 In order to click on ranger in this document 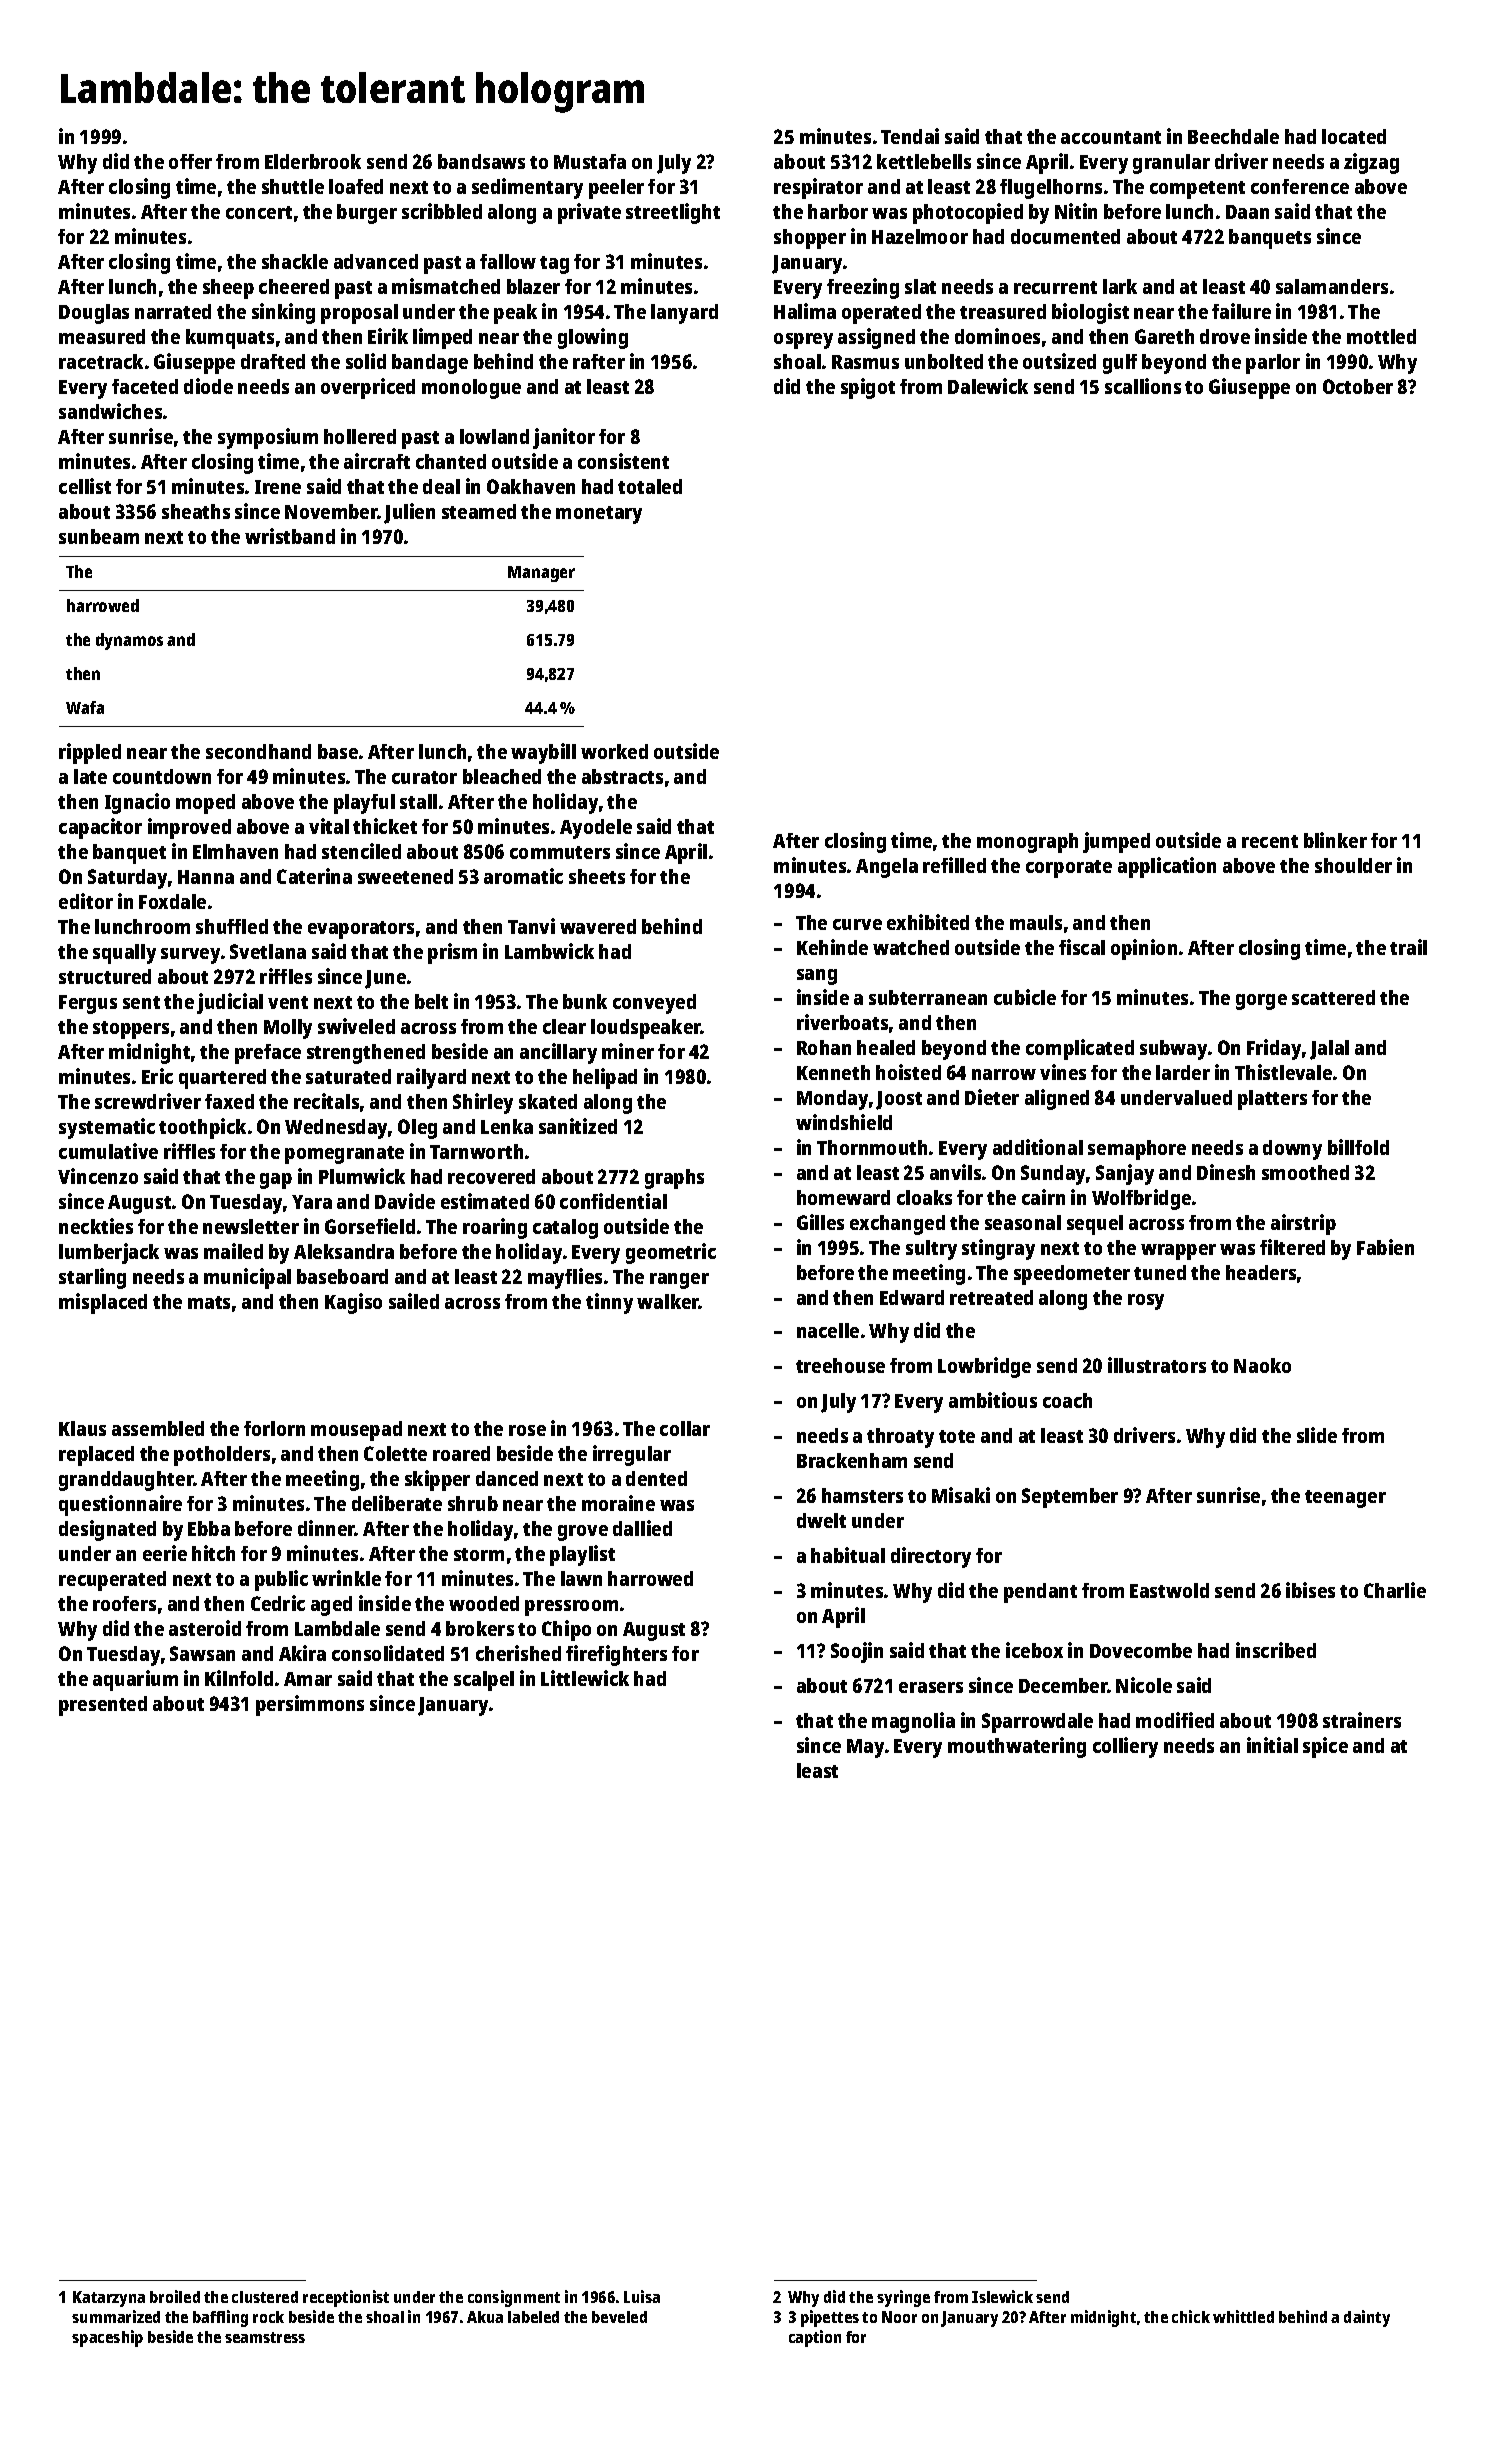, I will do `click(679, 1281)`.
